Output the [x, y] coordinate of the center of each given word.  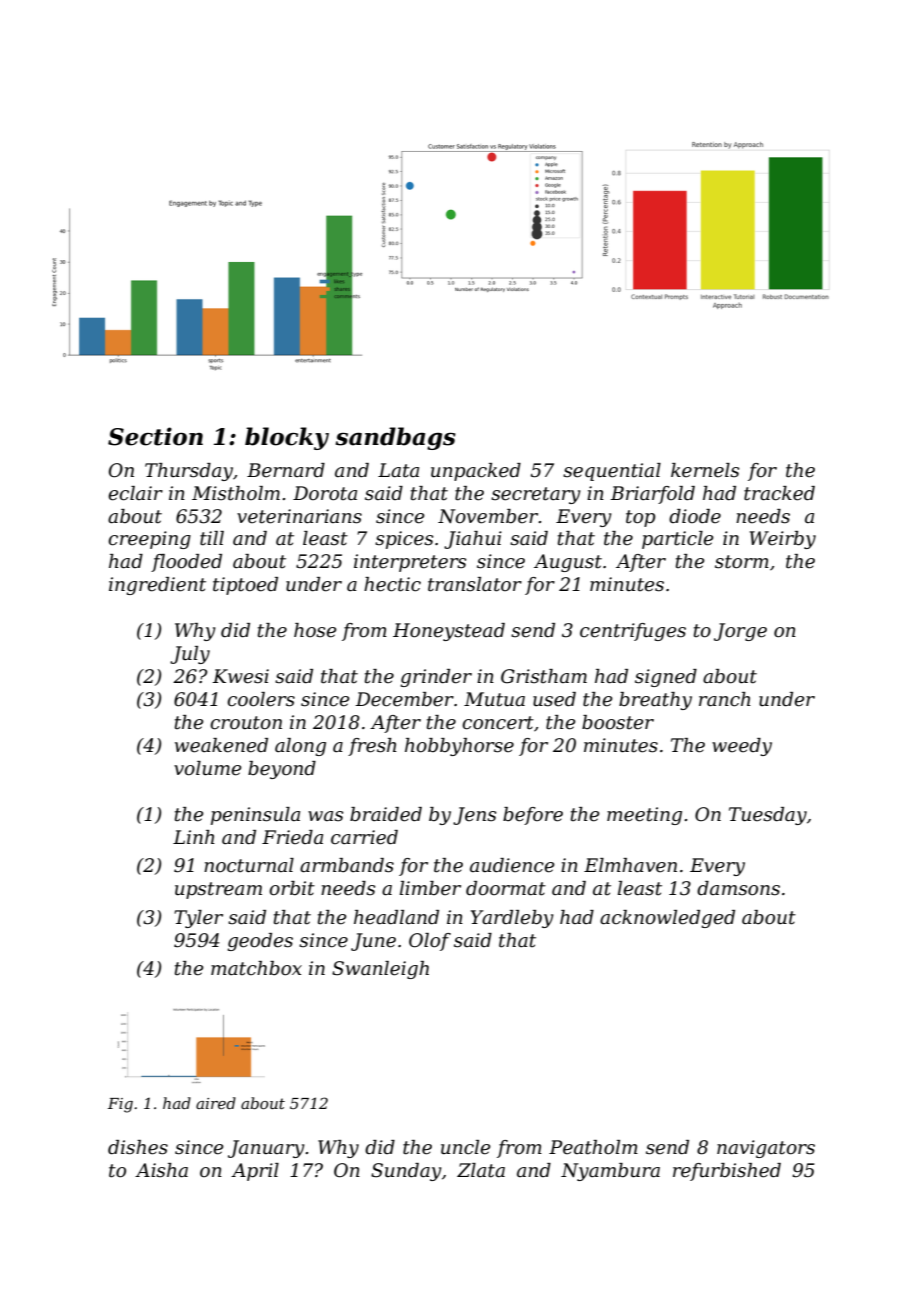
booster [618, 722]
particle [678, 540]
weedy [742, 747]
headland [396, 917]
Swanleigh [380, 970]
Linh [194, 837]
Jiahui [473, 540]
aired [216, 1103]
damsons [738, 888]
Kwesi [240, 676]
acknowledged [667, 919]
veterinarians [299, 516]
